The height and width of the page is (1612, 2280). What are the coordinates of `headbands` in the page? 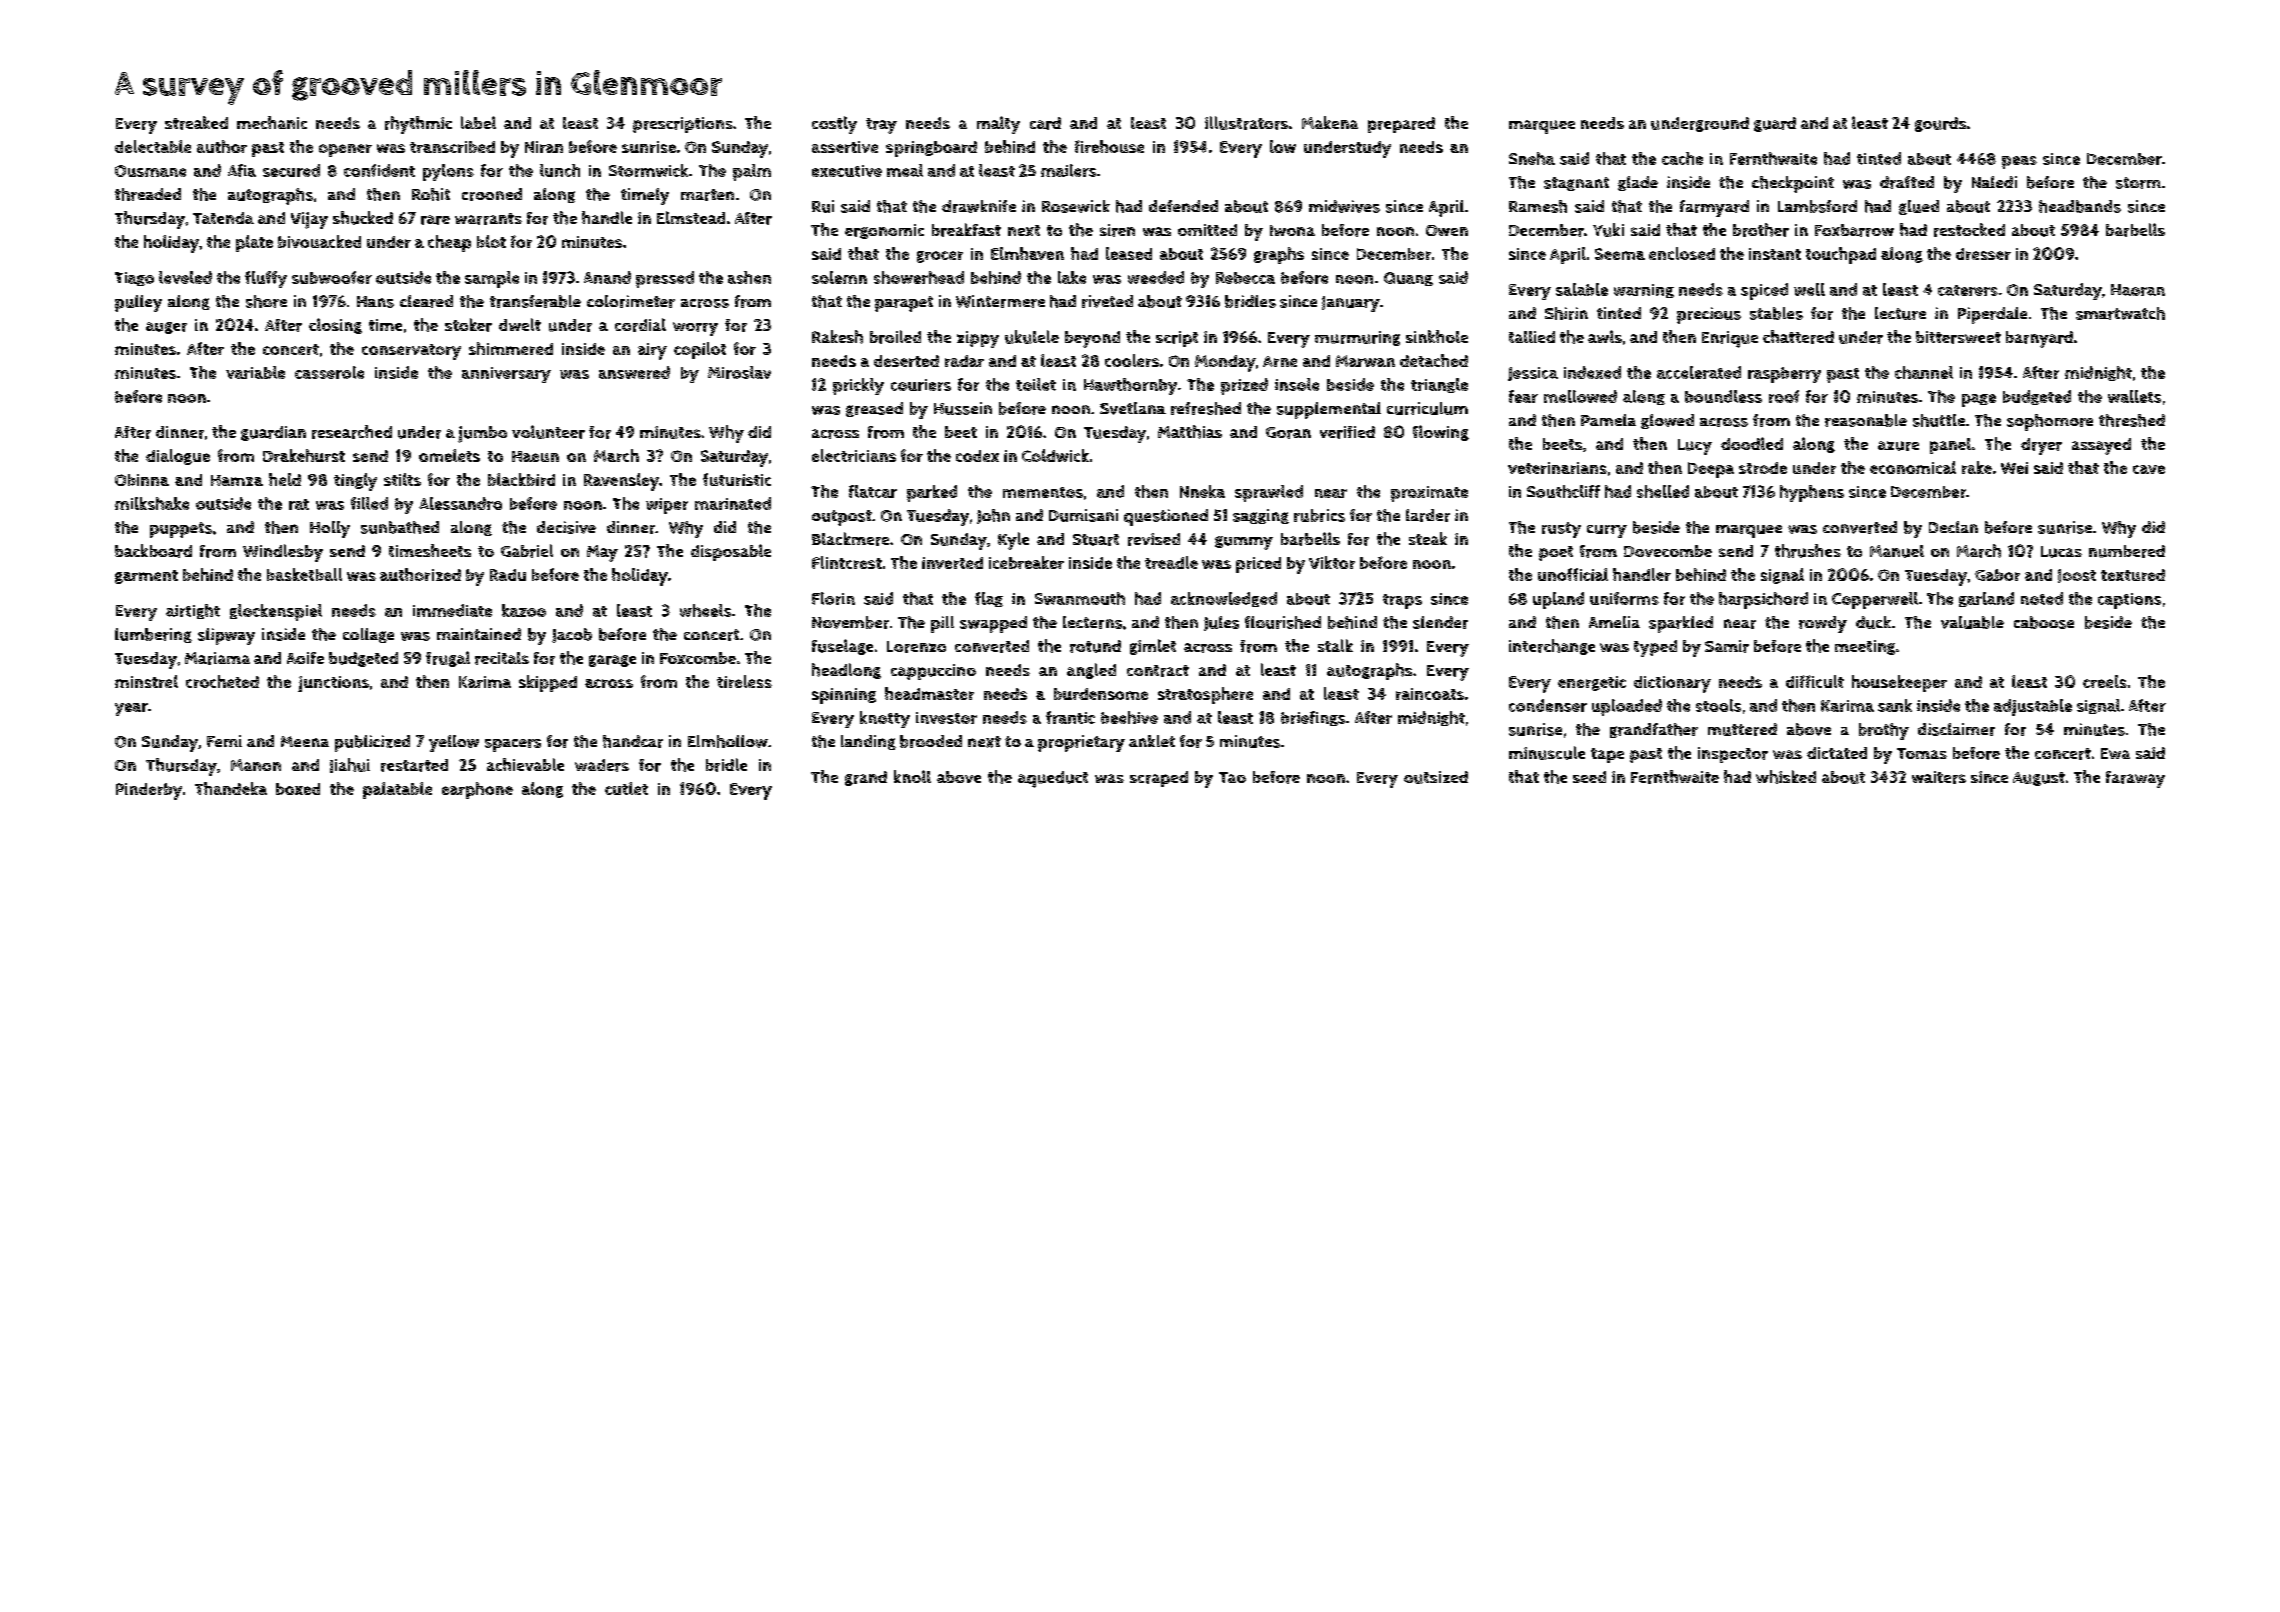 It's located at (2080, 206).
